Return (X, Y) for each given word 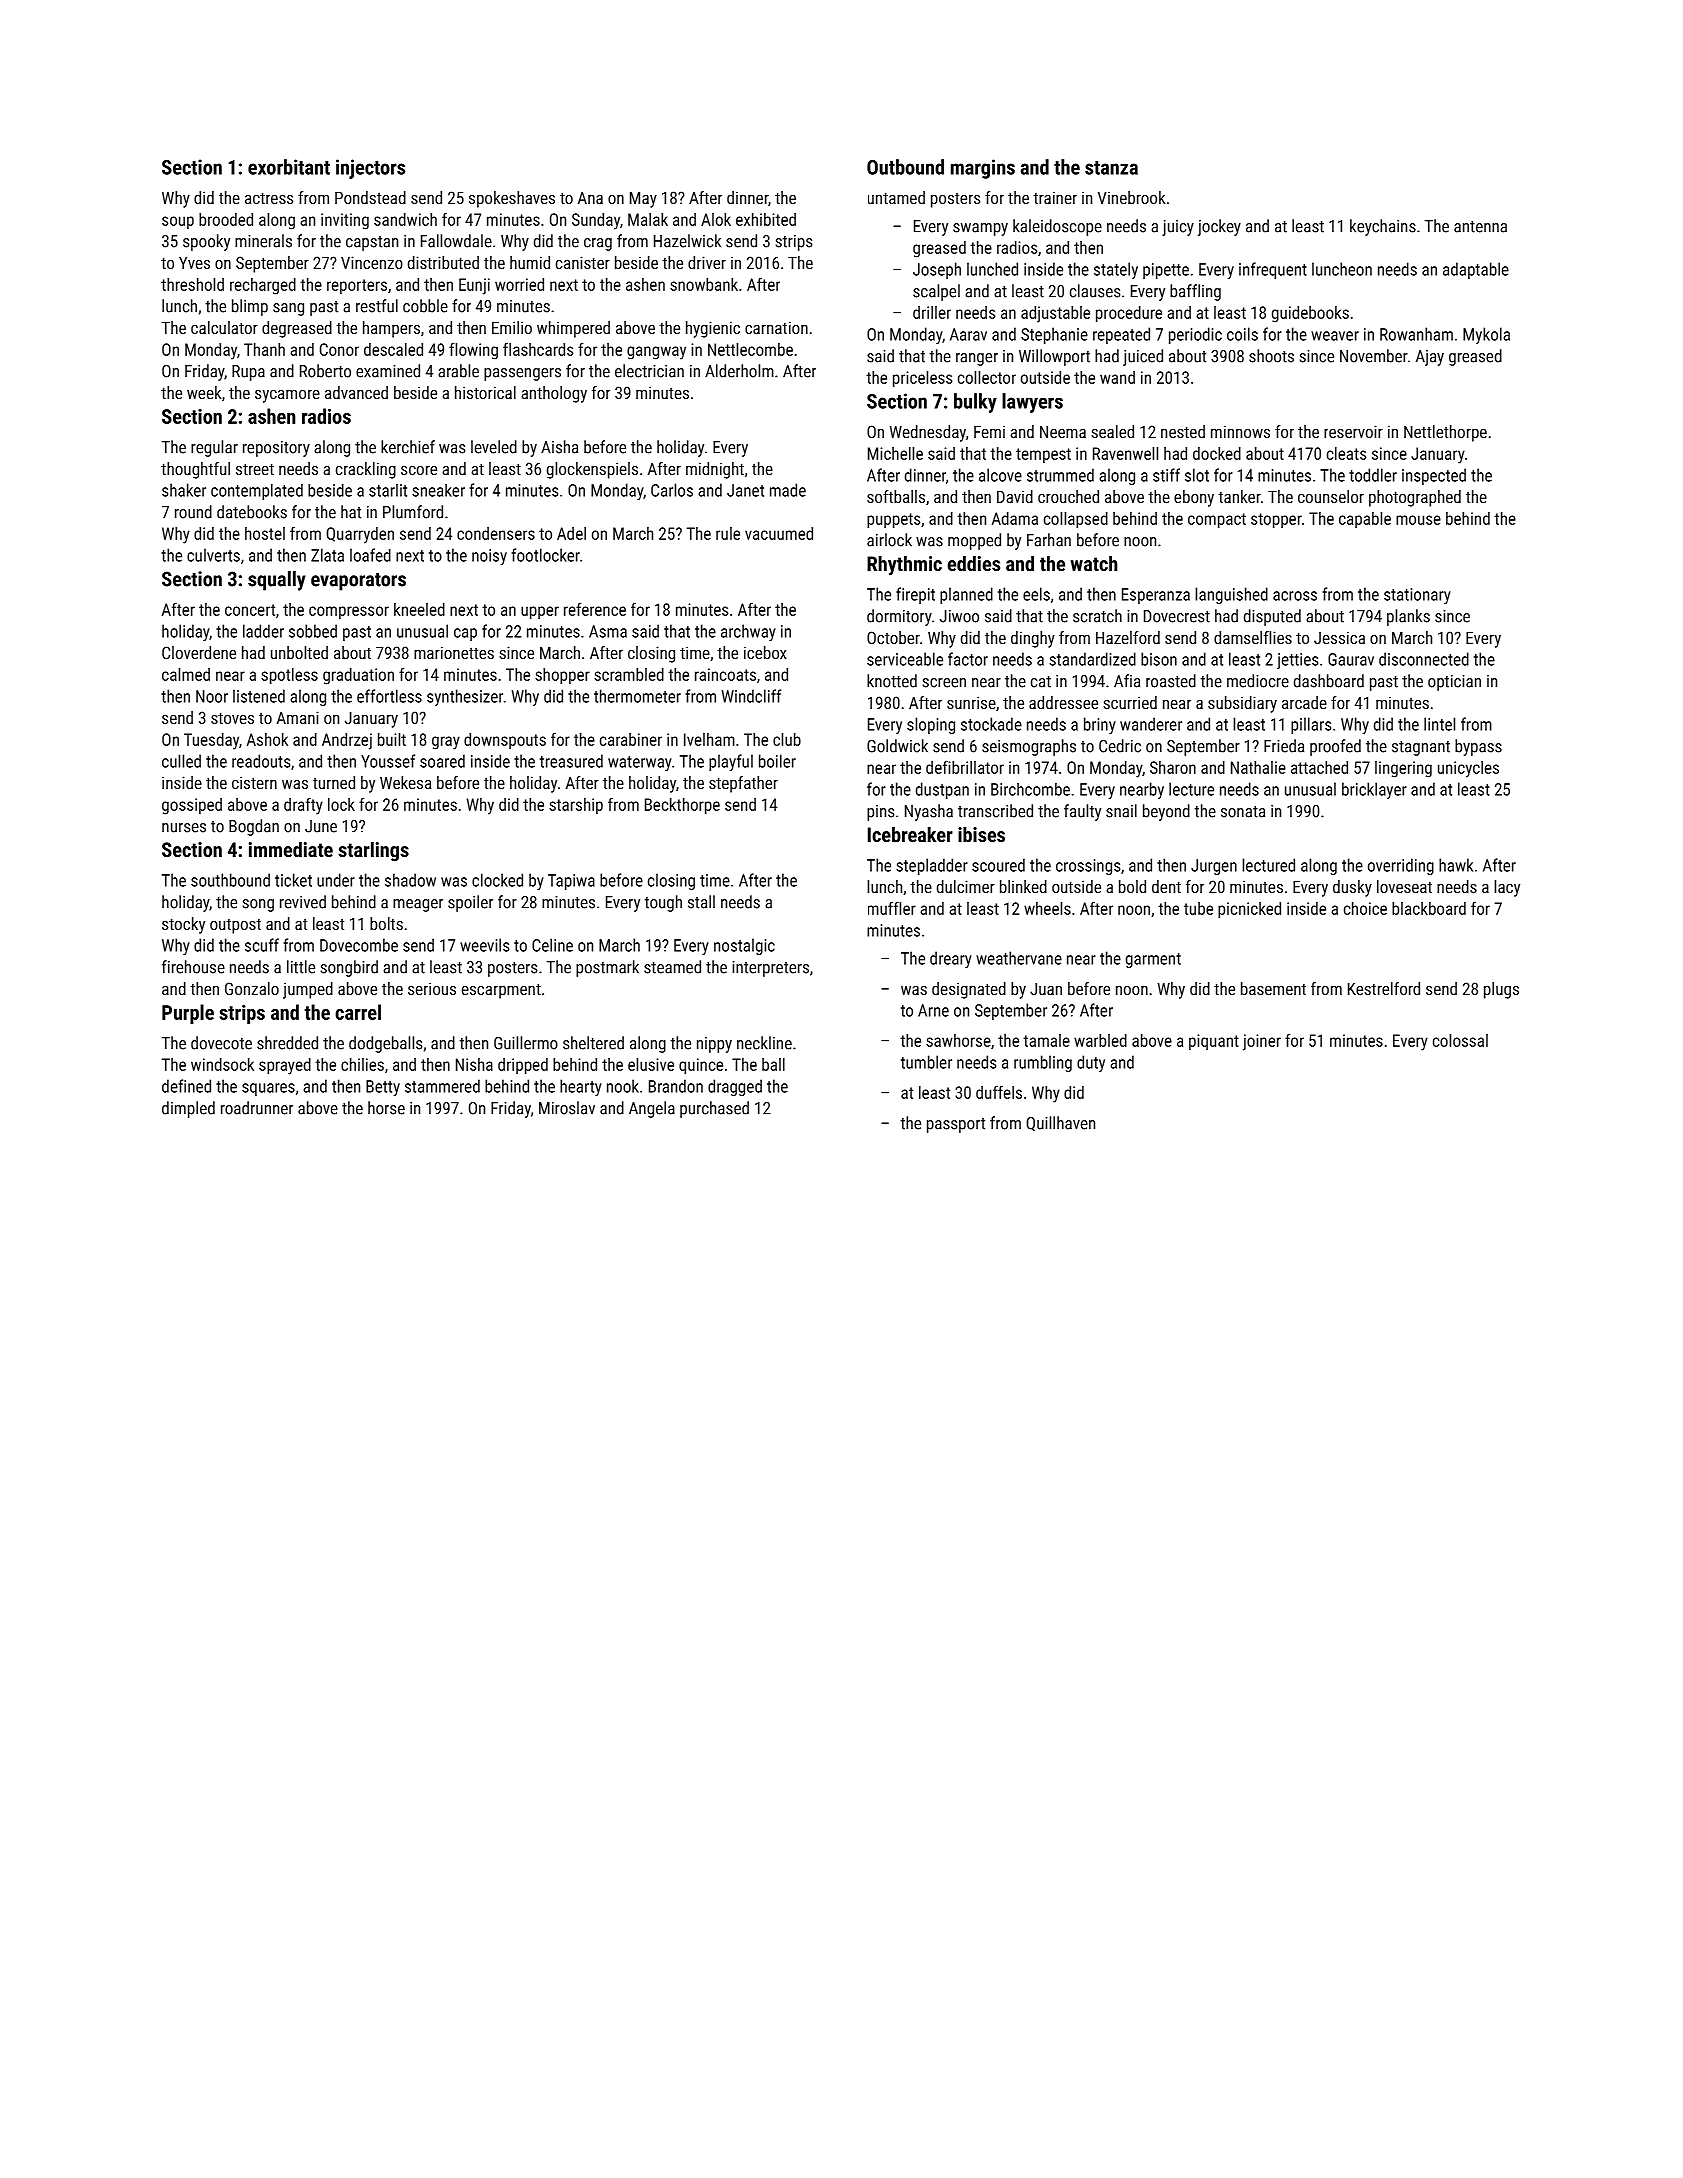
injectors (370, 169)
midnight (715, 470)
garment (1153, 960)
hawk (1456, 865)
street (255, 469)
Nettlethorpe (1445, 433)
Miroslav (567, 1108)
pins (880, 813)
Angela (652, 1109)
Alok (716, 219)
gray (446, 743)
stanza (1111, 168)
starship (576, 806)
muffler (892, 908)
